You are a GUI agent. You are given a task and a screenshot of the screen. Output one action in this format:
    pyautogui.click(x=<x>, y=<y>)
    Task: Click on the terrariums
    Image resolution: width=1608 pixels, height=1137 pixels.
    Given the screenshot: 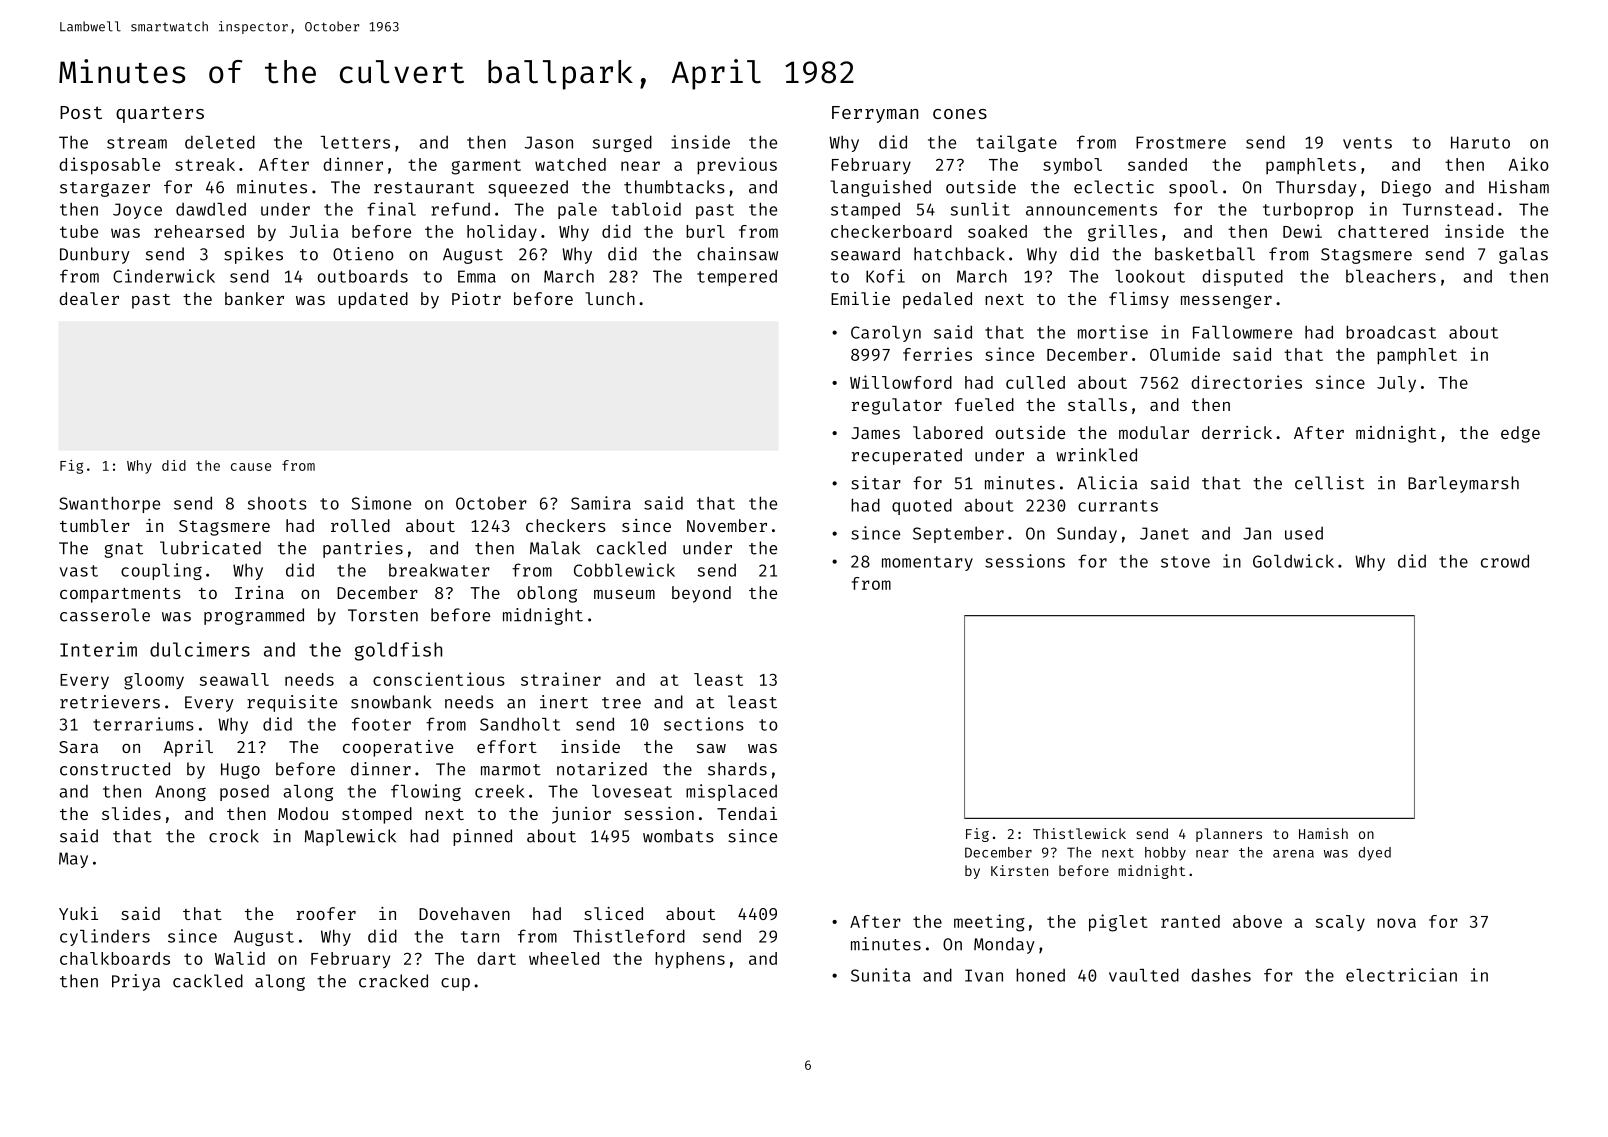 What is the action you would take?
    pyautogui.click(x=143, y=724)
